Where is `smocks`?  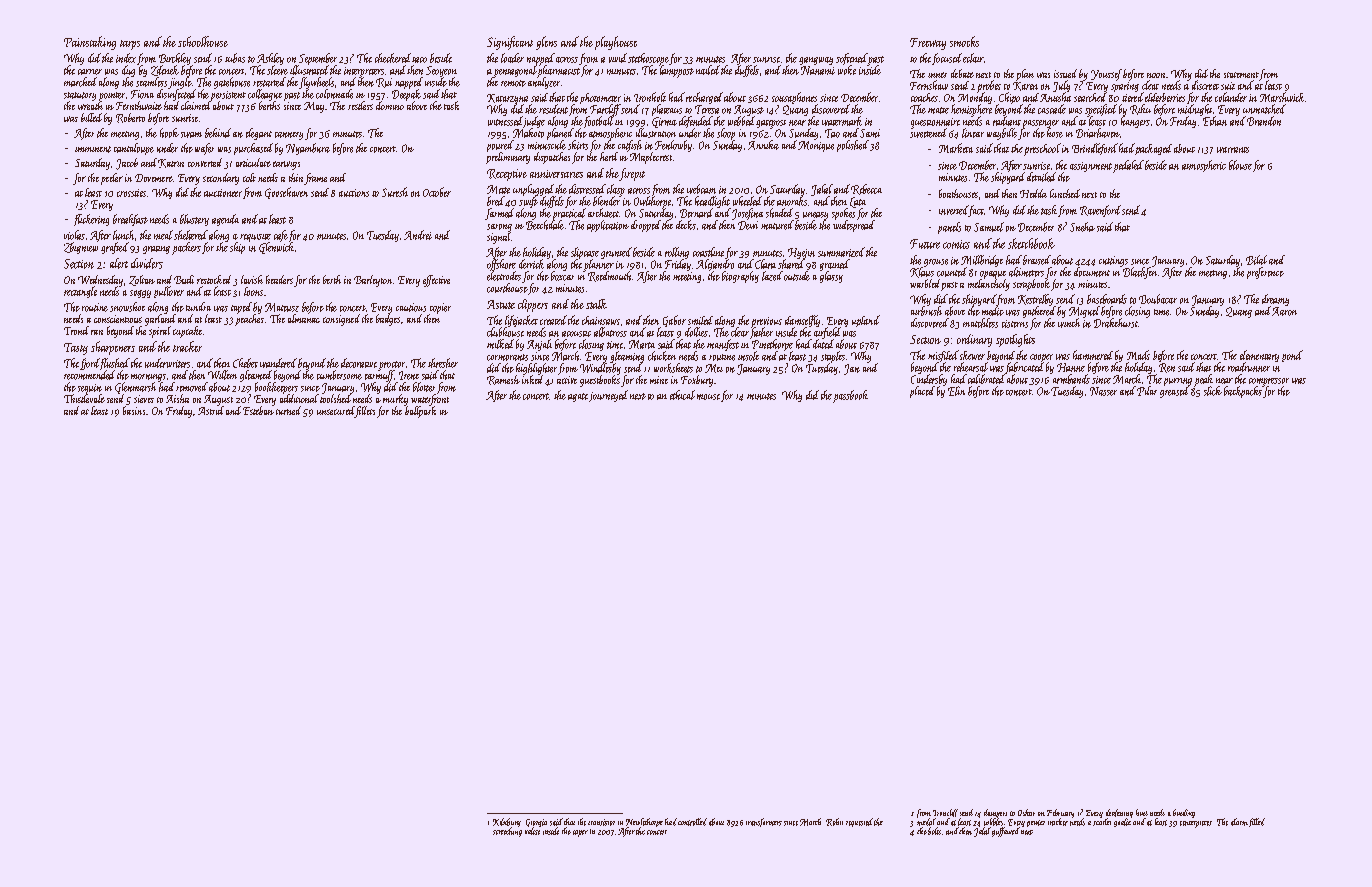 smocks is located at coordinates (964, 41).
